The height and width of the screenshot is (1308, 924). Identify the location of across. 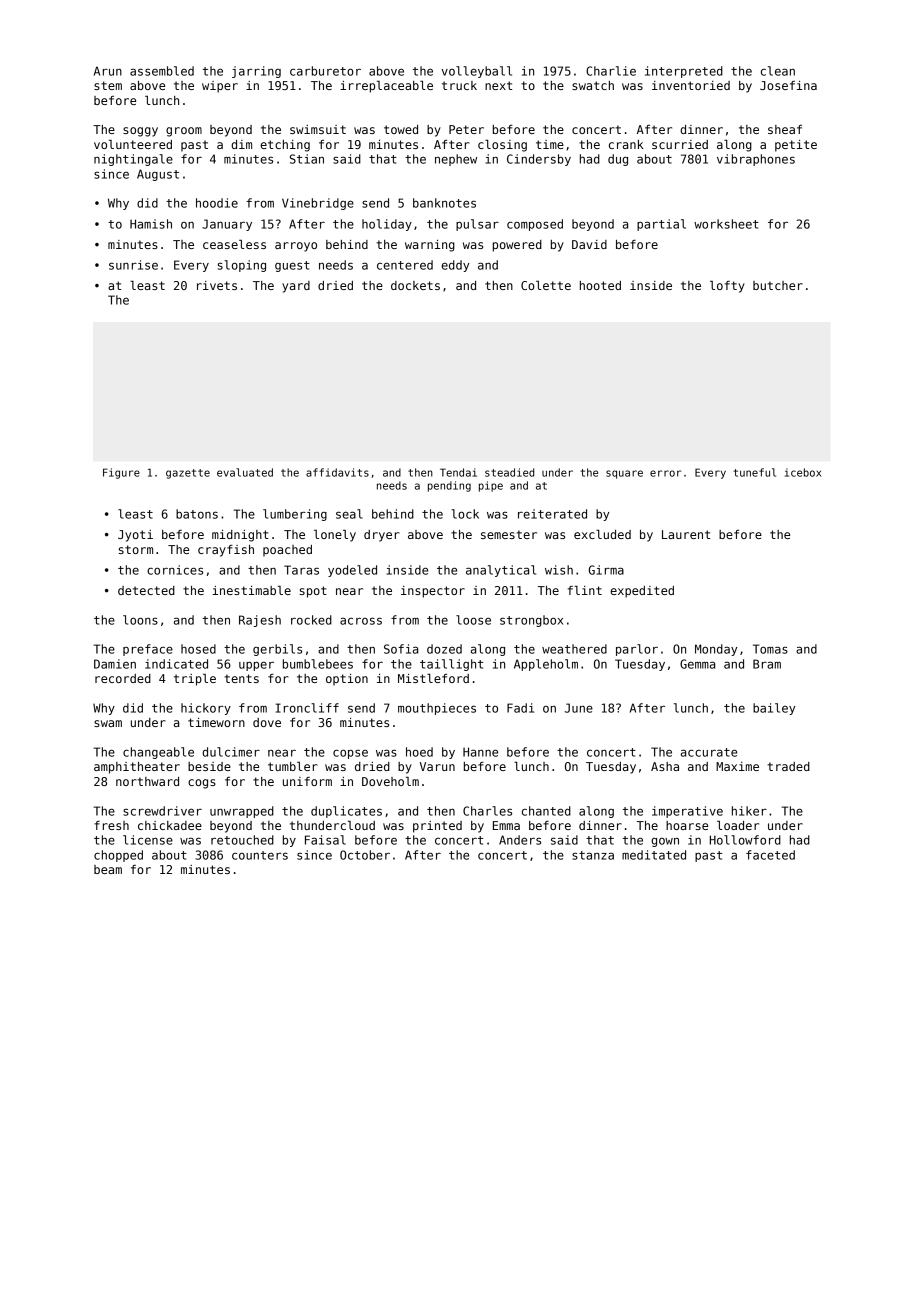
(361, 621).
